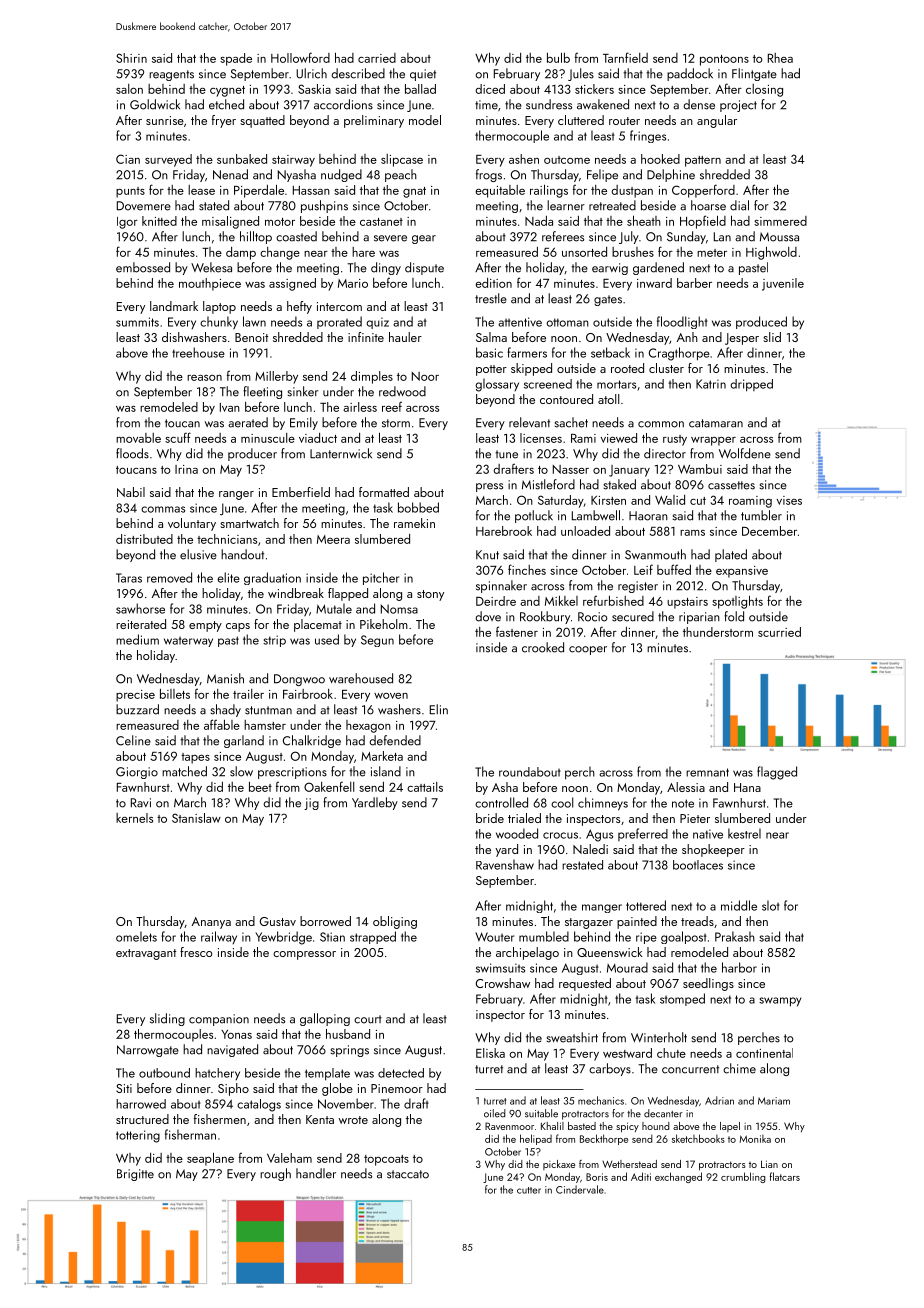  What do you see at coordinates (135, 1175) in the page?
I see `Brigitte` at bounding box center [135, 1175].
